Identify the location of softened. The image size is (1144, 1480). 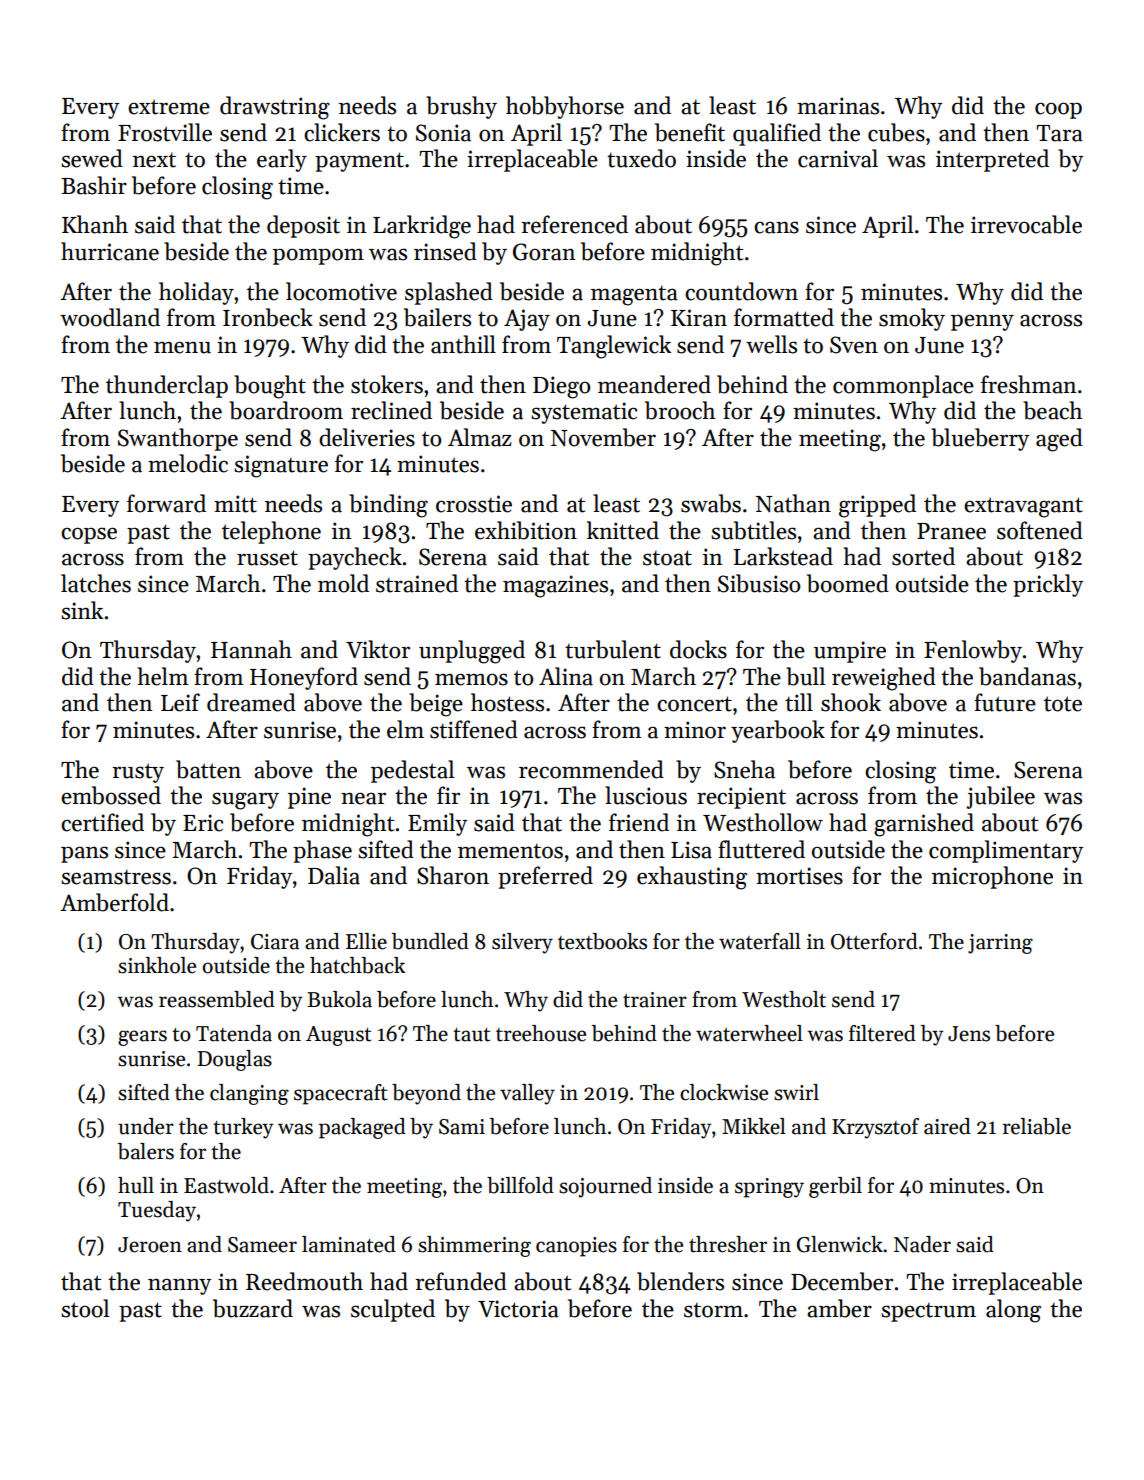
(1040, 530).
